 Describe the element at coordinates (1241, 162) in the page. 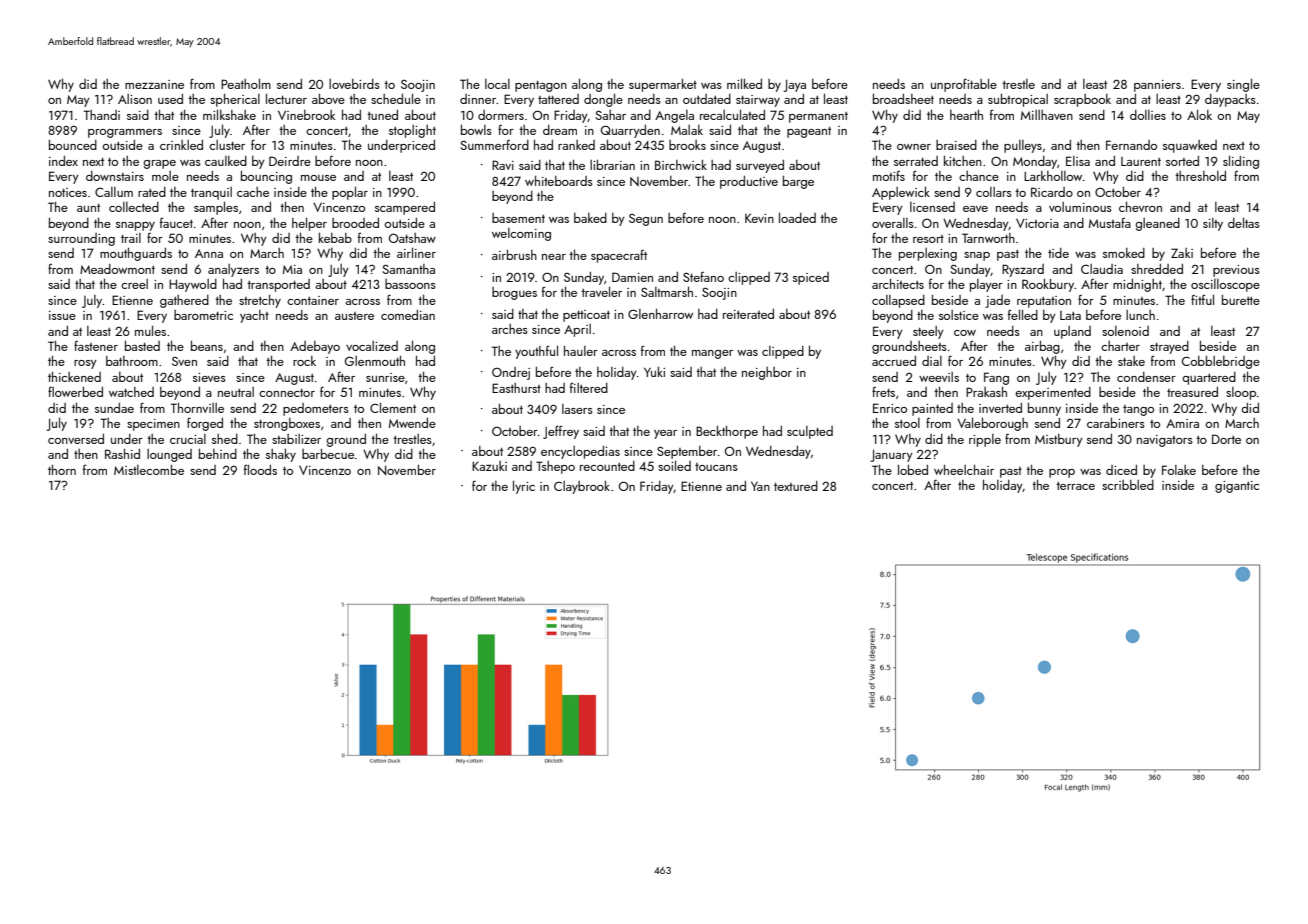

I see `sliding` at that location.
